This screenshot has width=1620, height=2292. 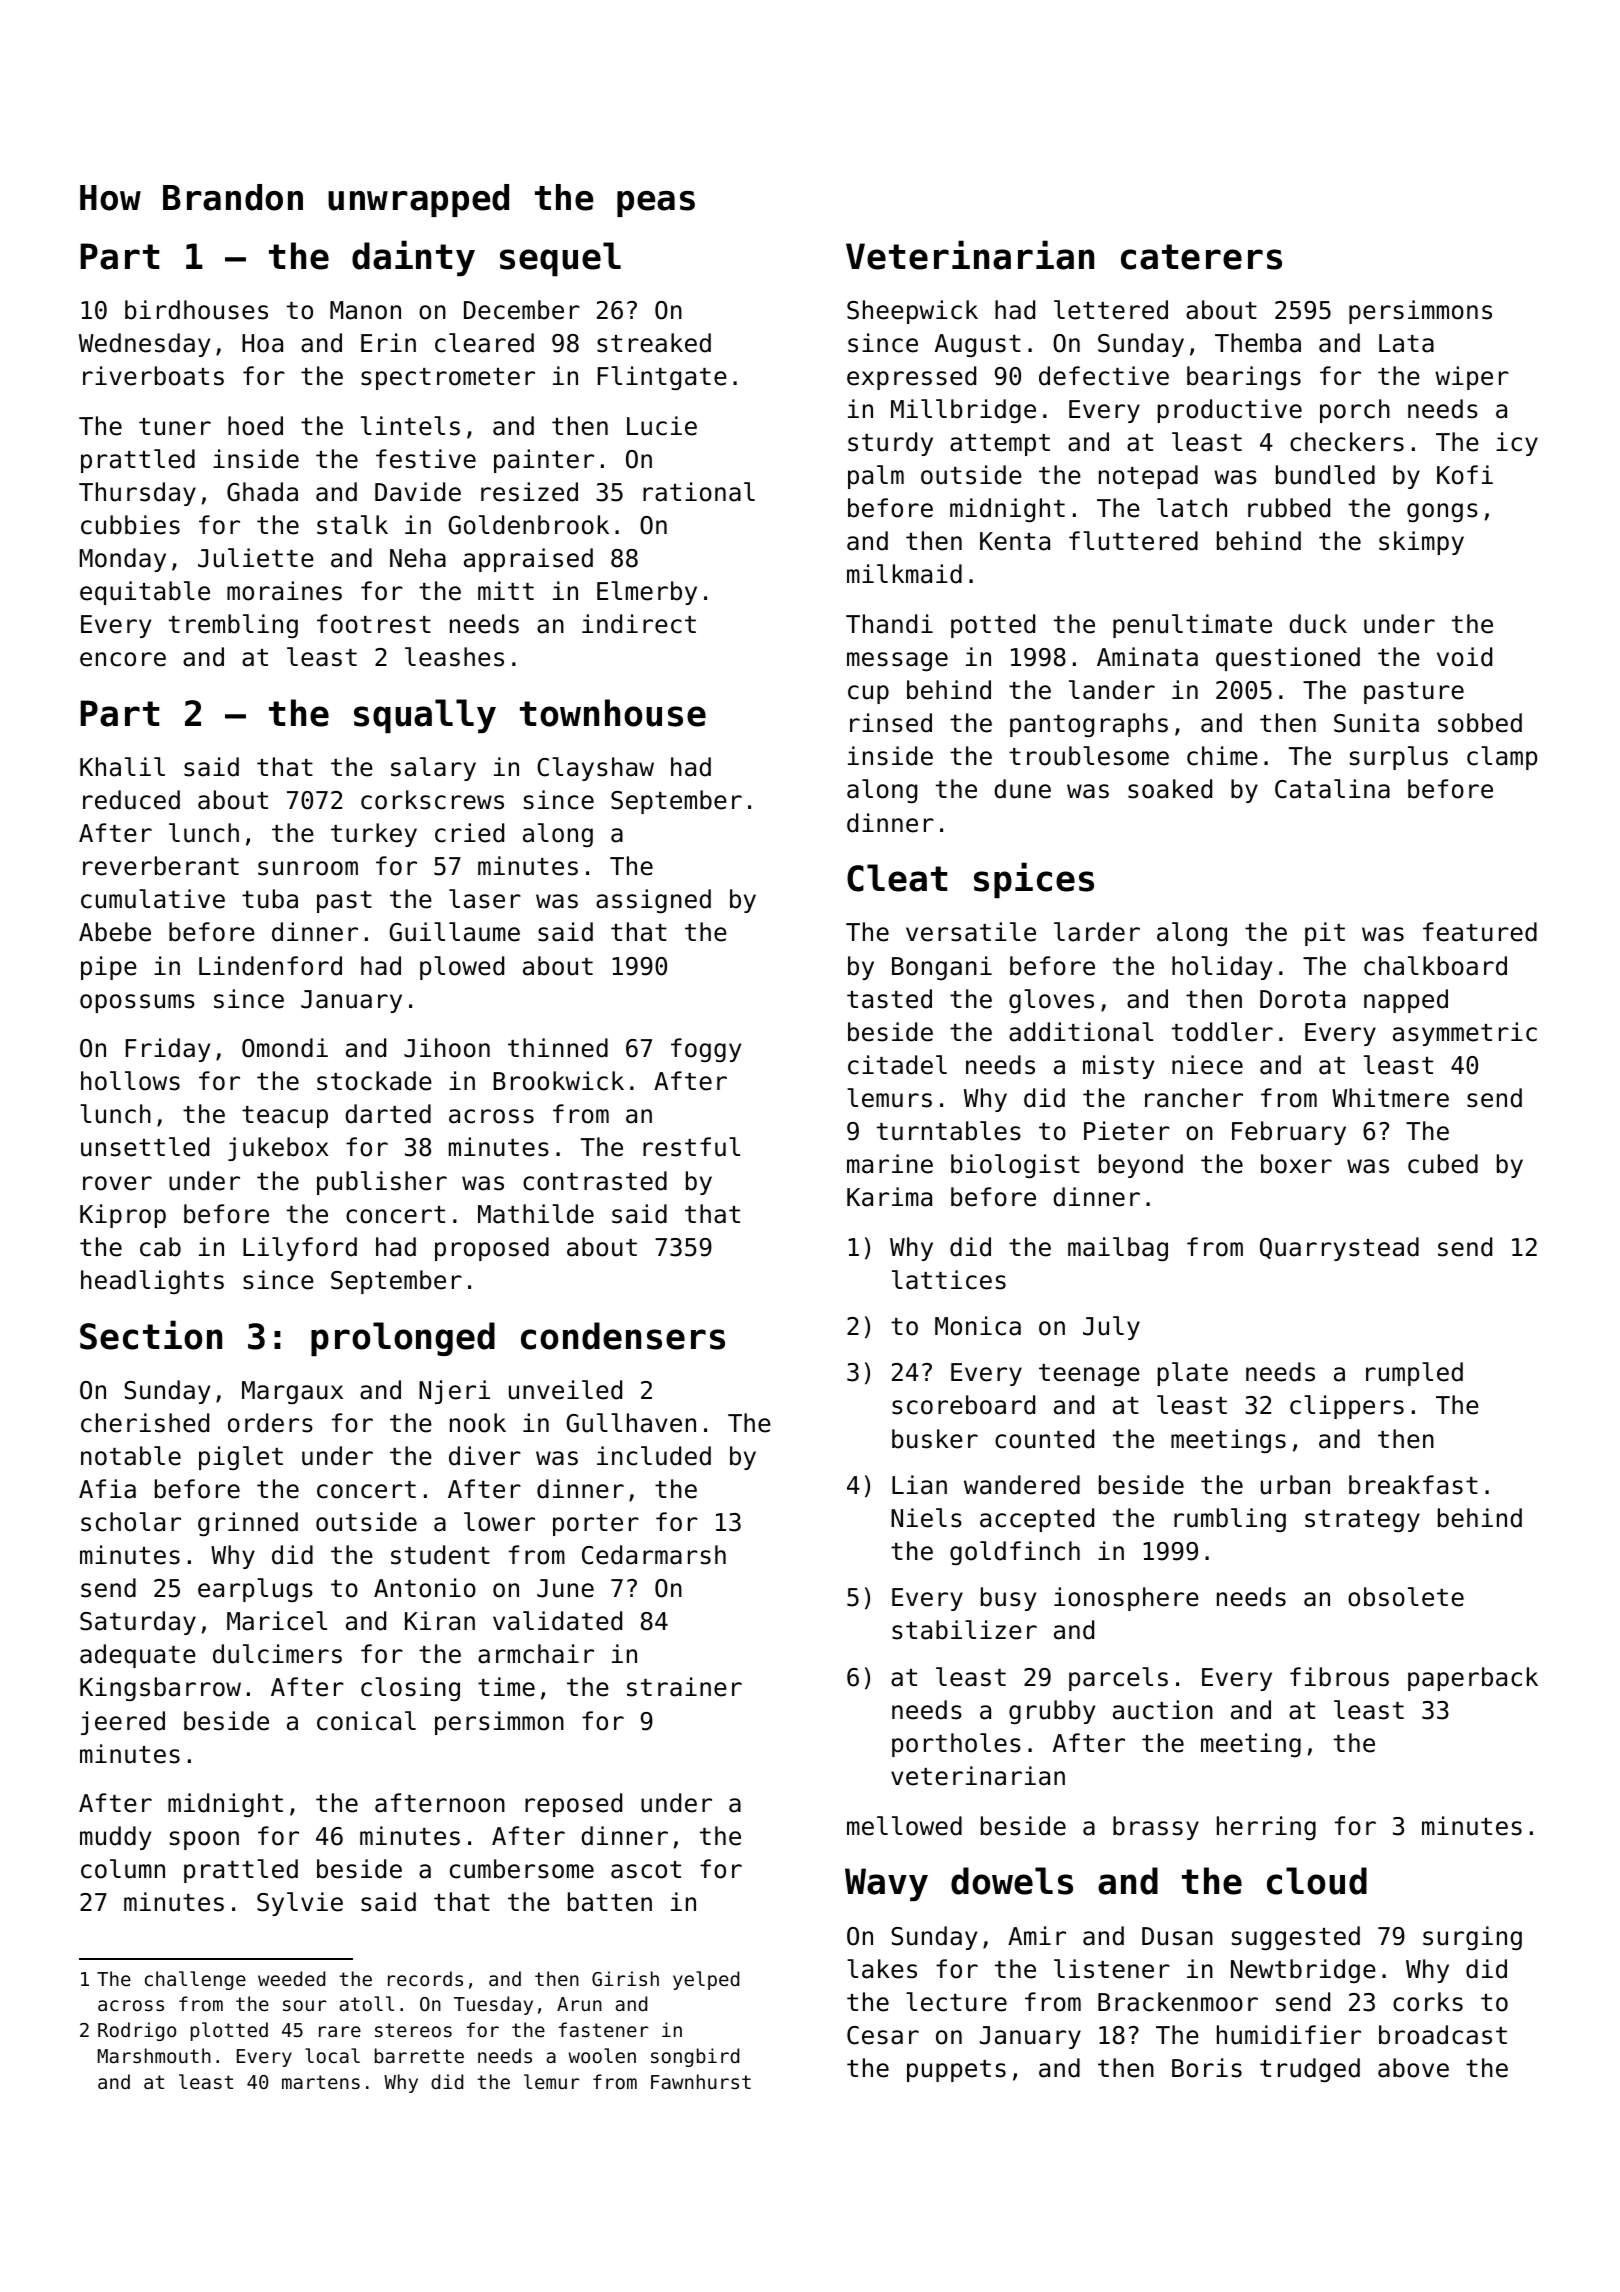 I want to click on Davide, so click(x=418, y=492).
